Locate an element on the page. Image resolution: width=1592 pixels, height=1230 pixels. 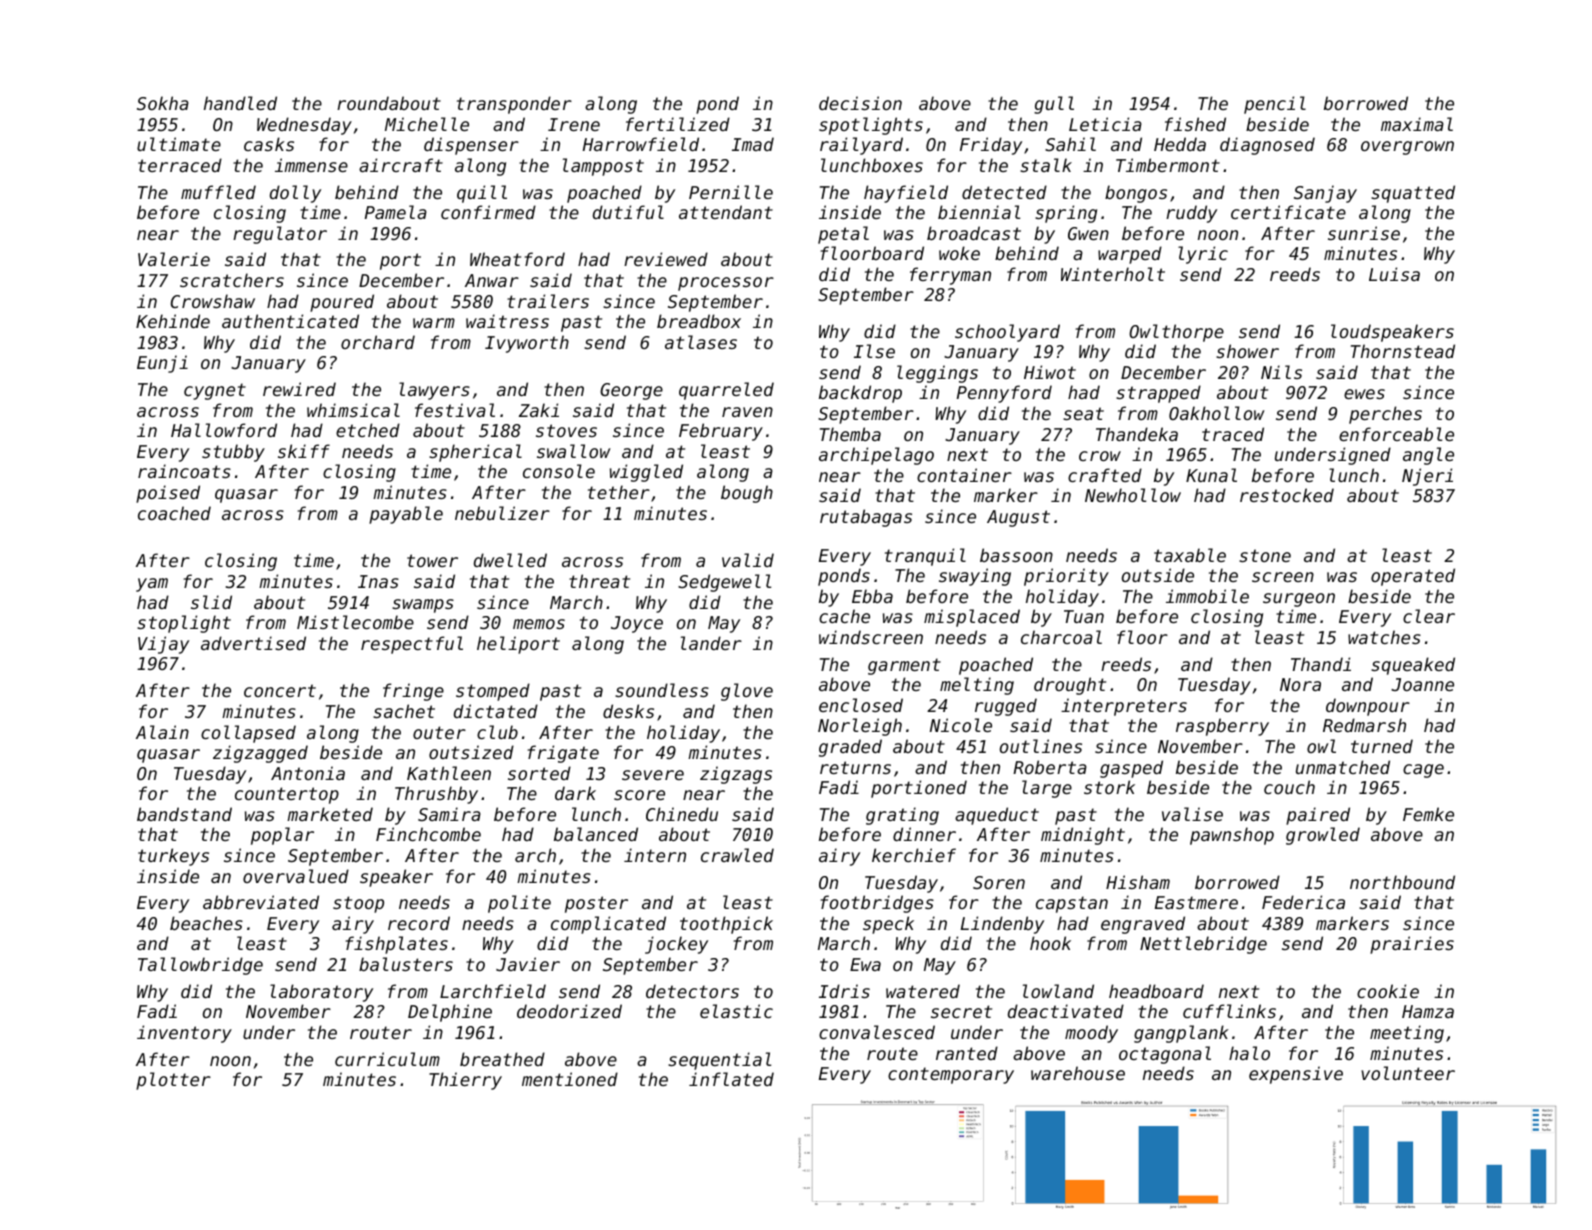
surgeon is located at coordinates (1299, 600).
